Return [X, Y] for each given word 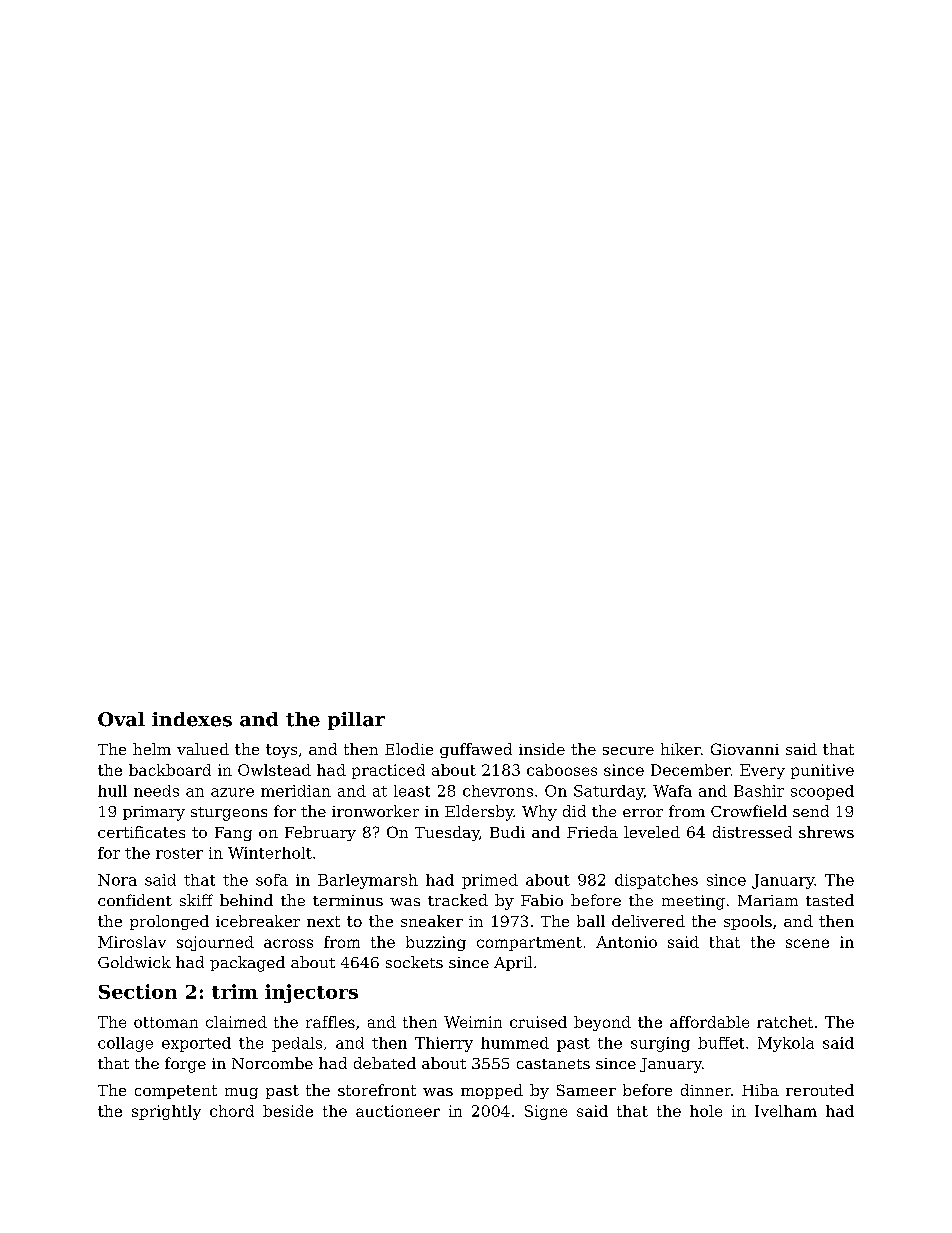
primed [490, 881]
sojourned [215, 943]
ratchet [785, 1022]
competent [176, 1092]
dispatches [656, 881]
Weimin [473, 1022]
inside [542, 749]
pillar [356, 721]
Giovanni [745, 749]
